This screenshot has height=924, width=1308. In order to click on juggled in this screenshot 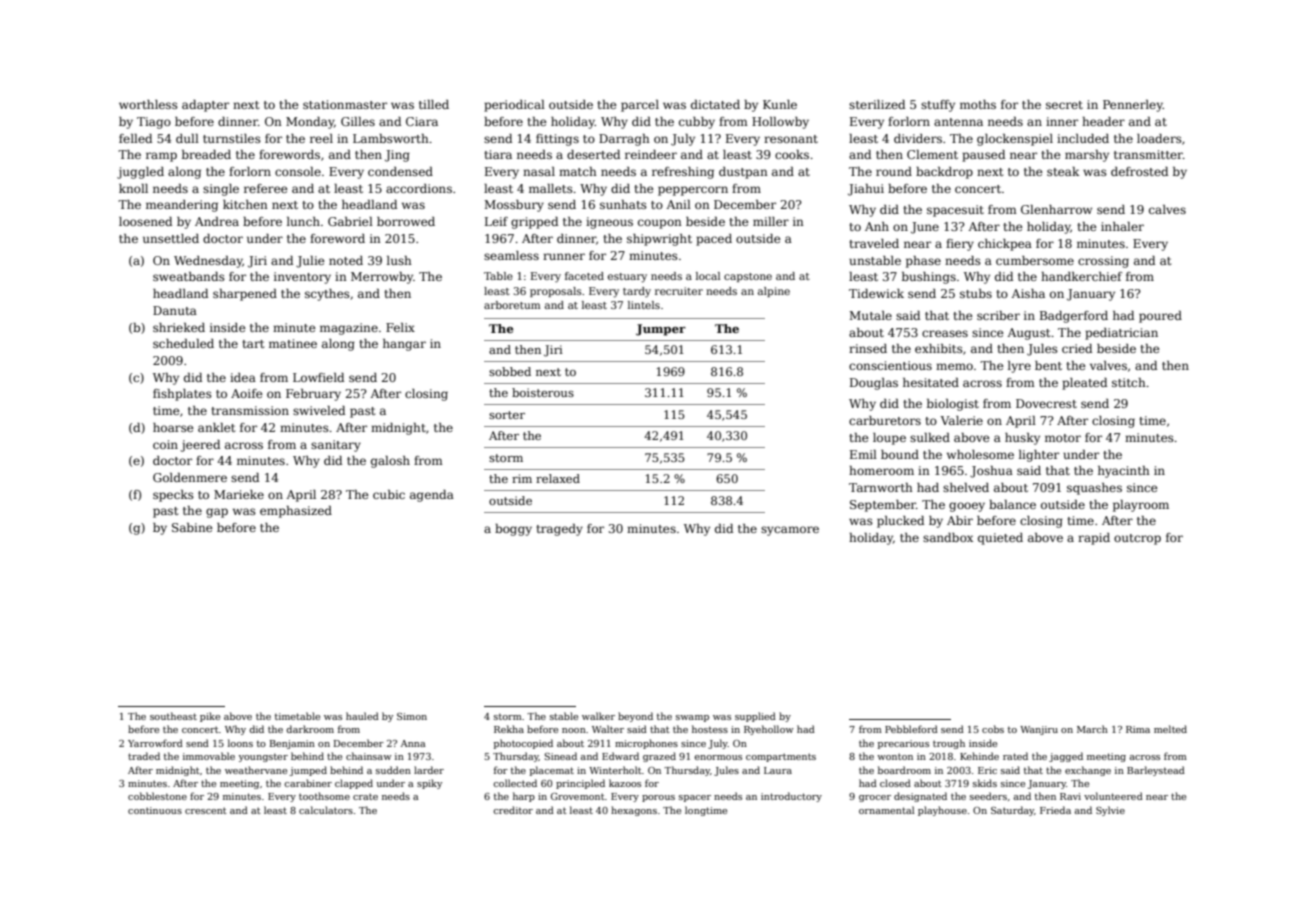, I will do `click(140, 173)`.
